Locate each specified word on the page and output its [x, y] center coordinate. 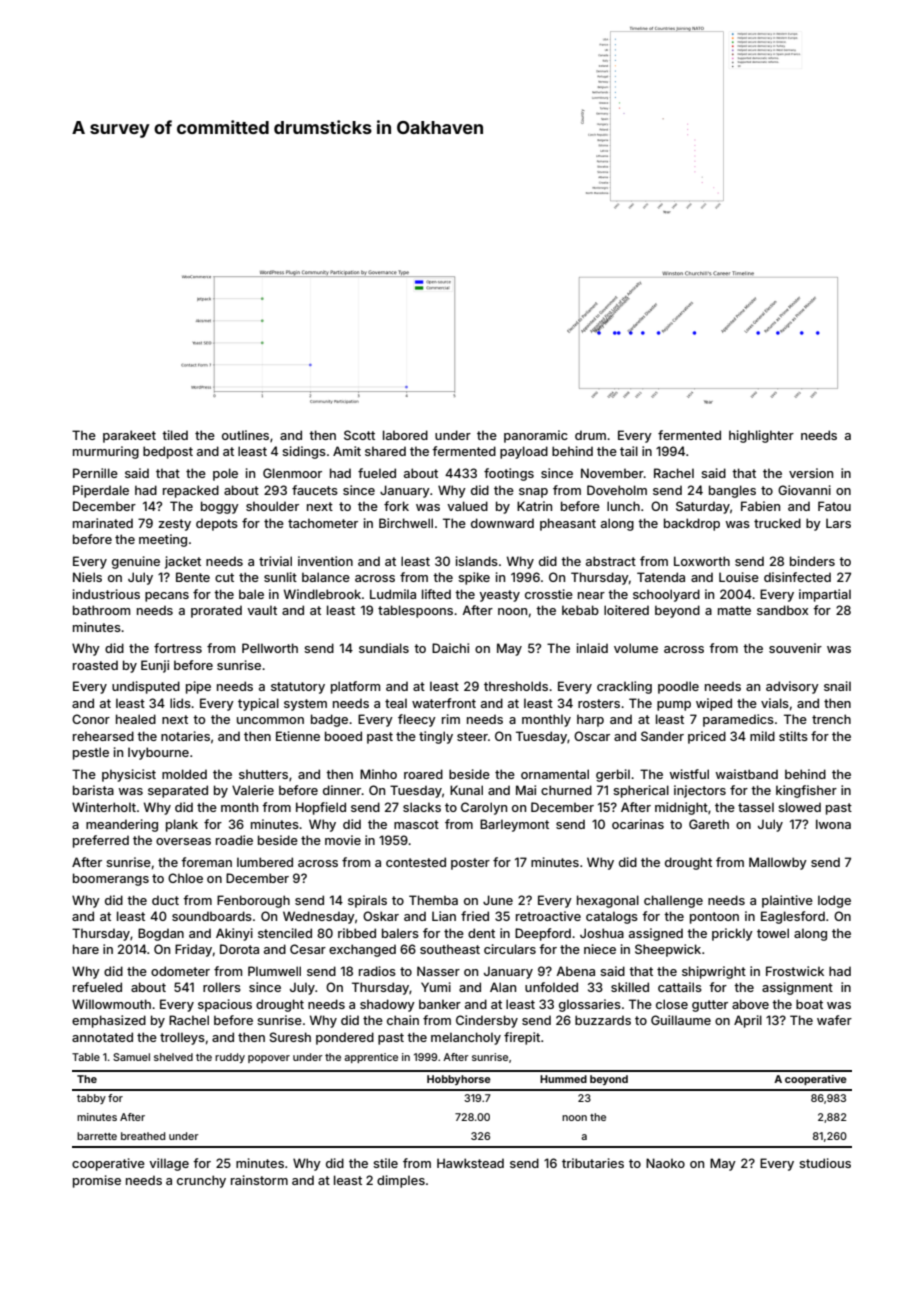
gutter [710, 1006]
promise [97, 1181]
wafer [834, 1020]
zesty [174, 525]
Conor [91, 719]
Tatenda [661, 577]
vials [775, 703]
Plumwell [274, 971]
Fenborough [253, 901]
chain [403, 1020]
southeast [450, 949]
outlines [245, 435]
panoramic [536, 436]
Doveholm [617, 490]
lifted [436, 594]
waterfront [444, 703]
